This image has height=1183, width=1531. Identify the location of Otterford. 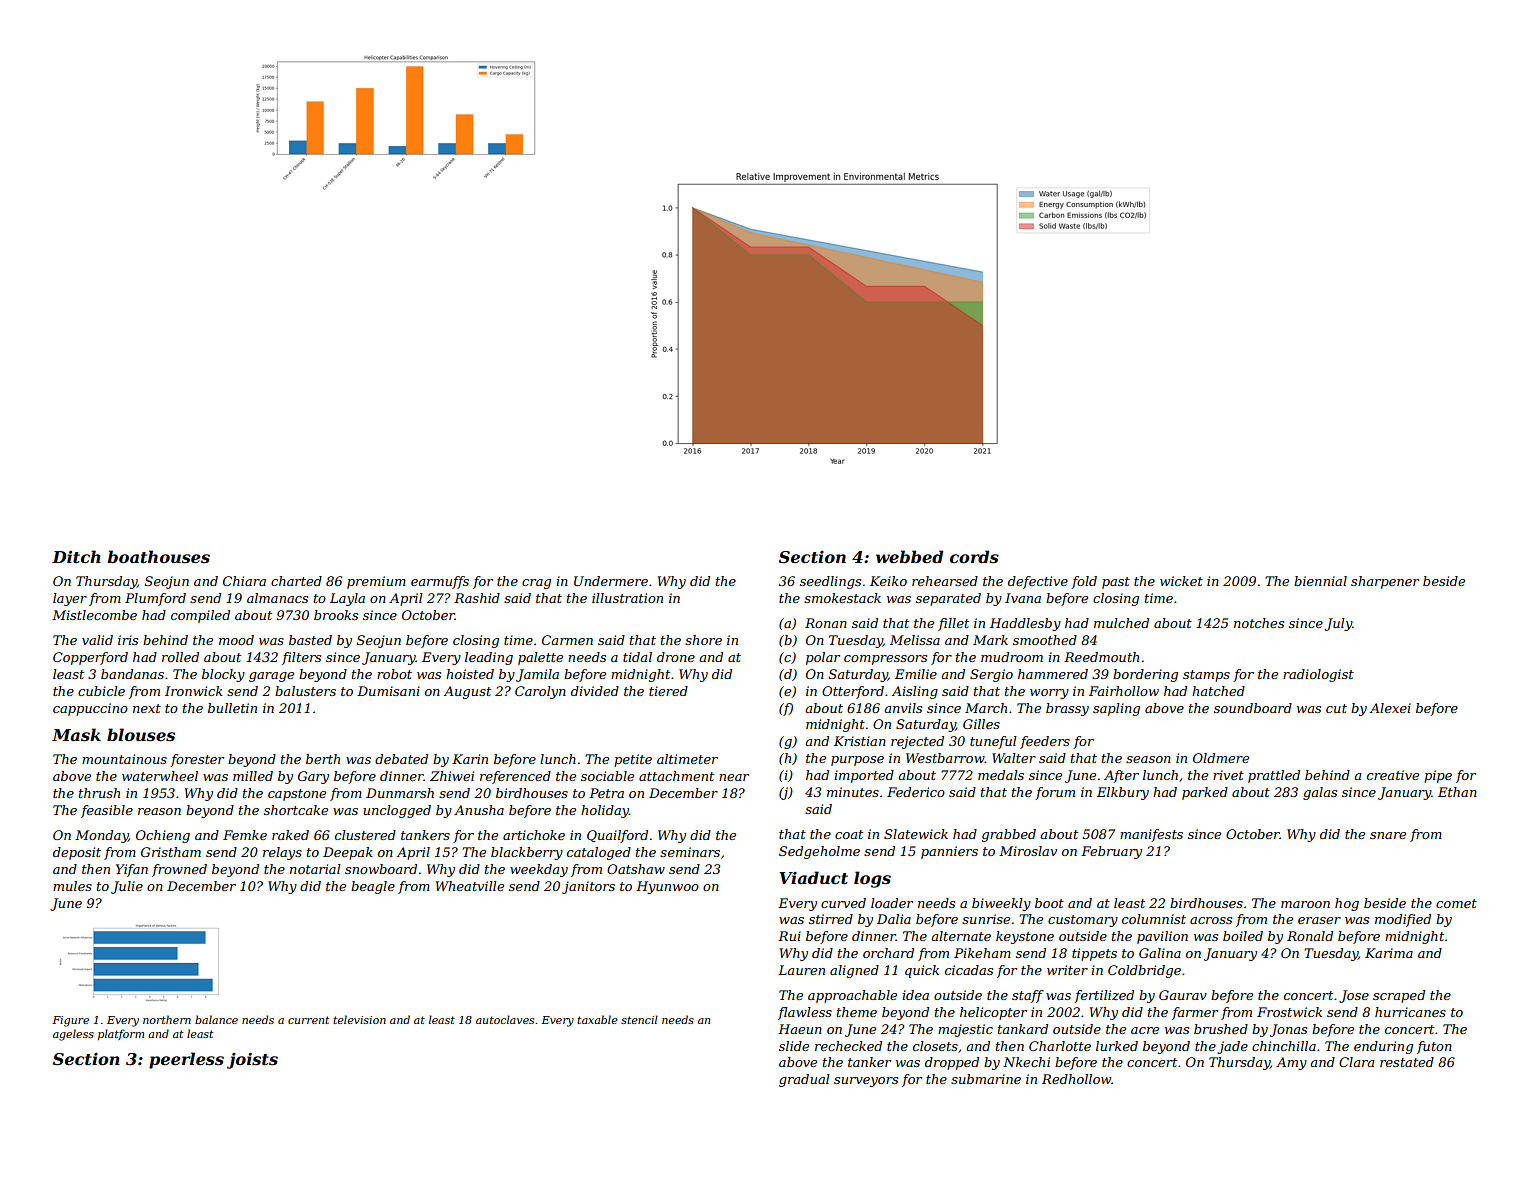
(853, 692).
